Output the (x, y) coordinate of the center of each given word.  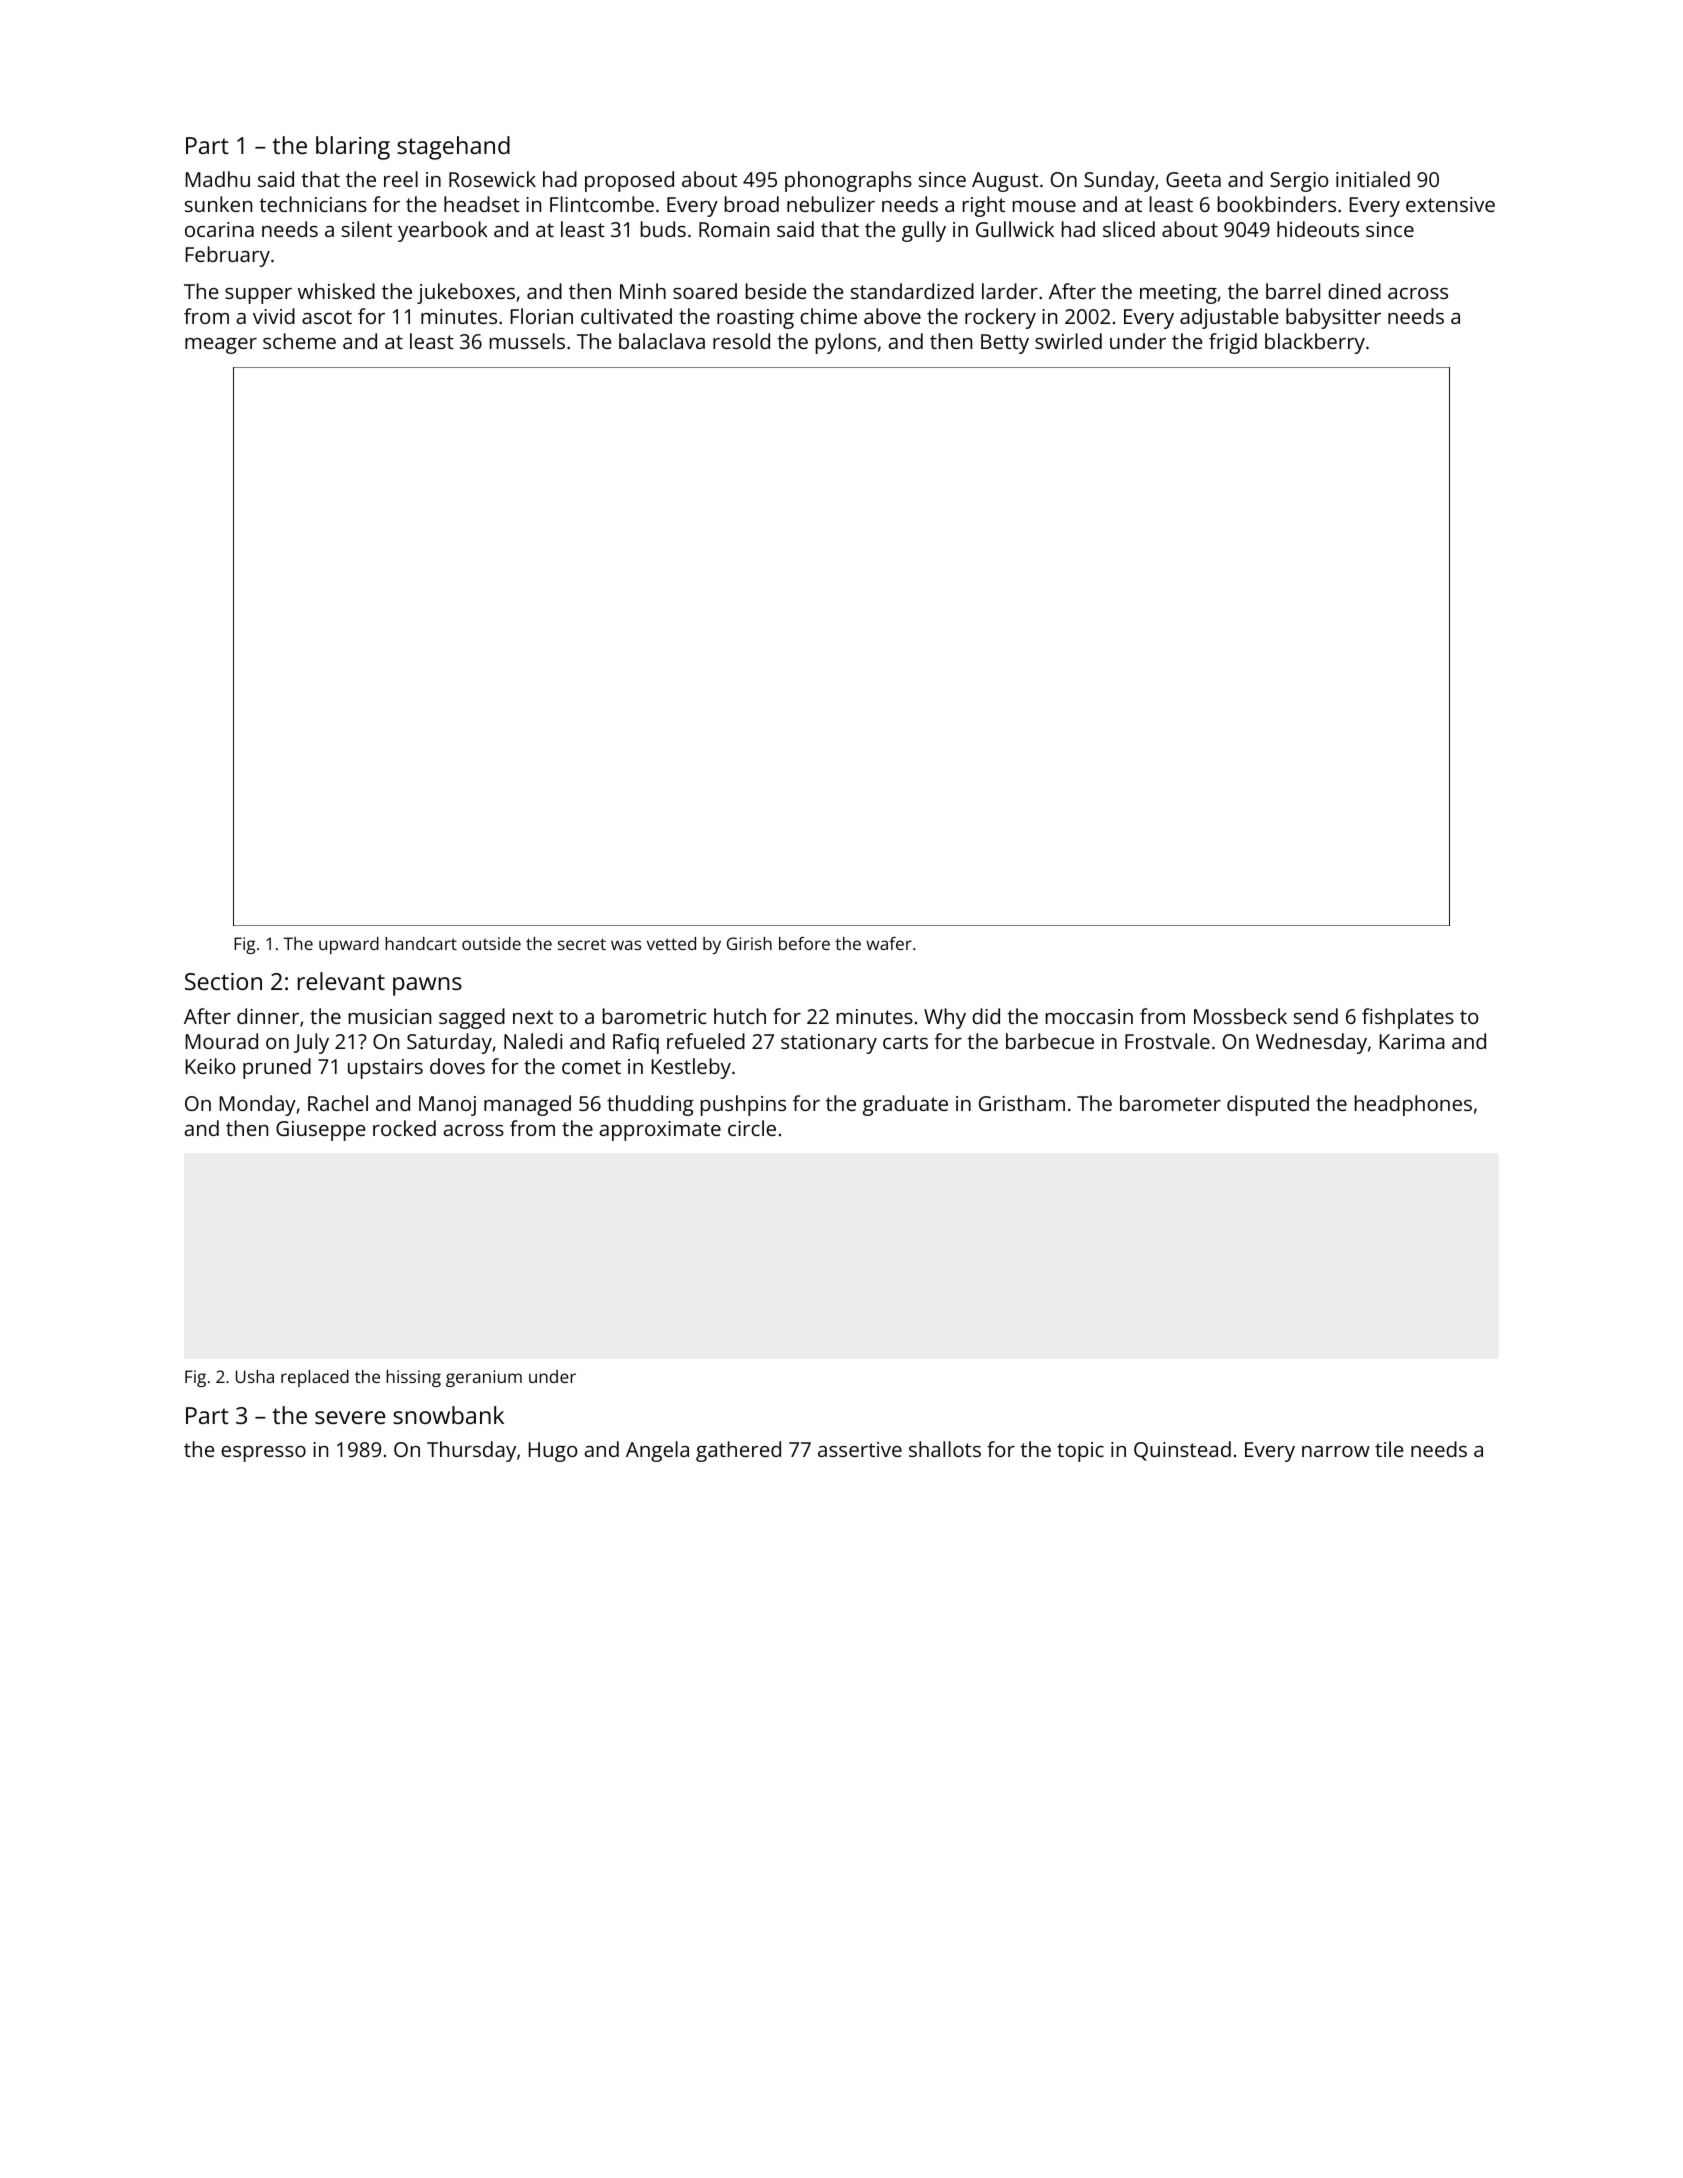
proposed (629, 181)
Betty (1005, 344)
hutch (740, 1016)
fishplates (1408, 1018)
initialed (1373, 179)
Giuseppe (320, 1131)
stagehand (453, 148)
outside (491, 943)
